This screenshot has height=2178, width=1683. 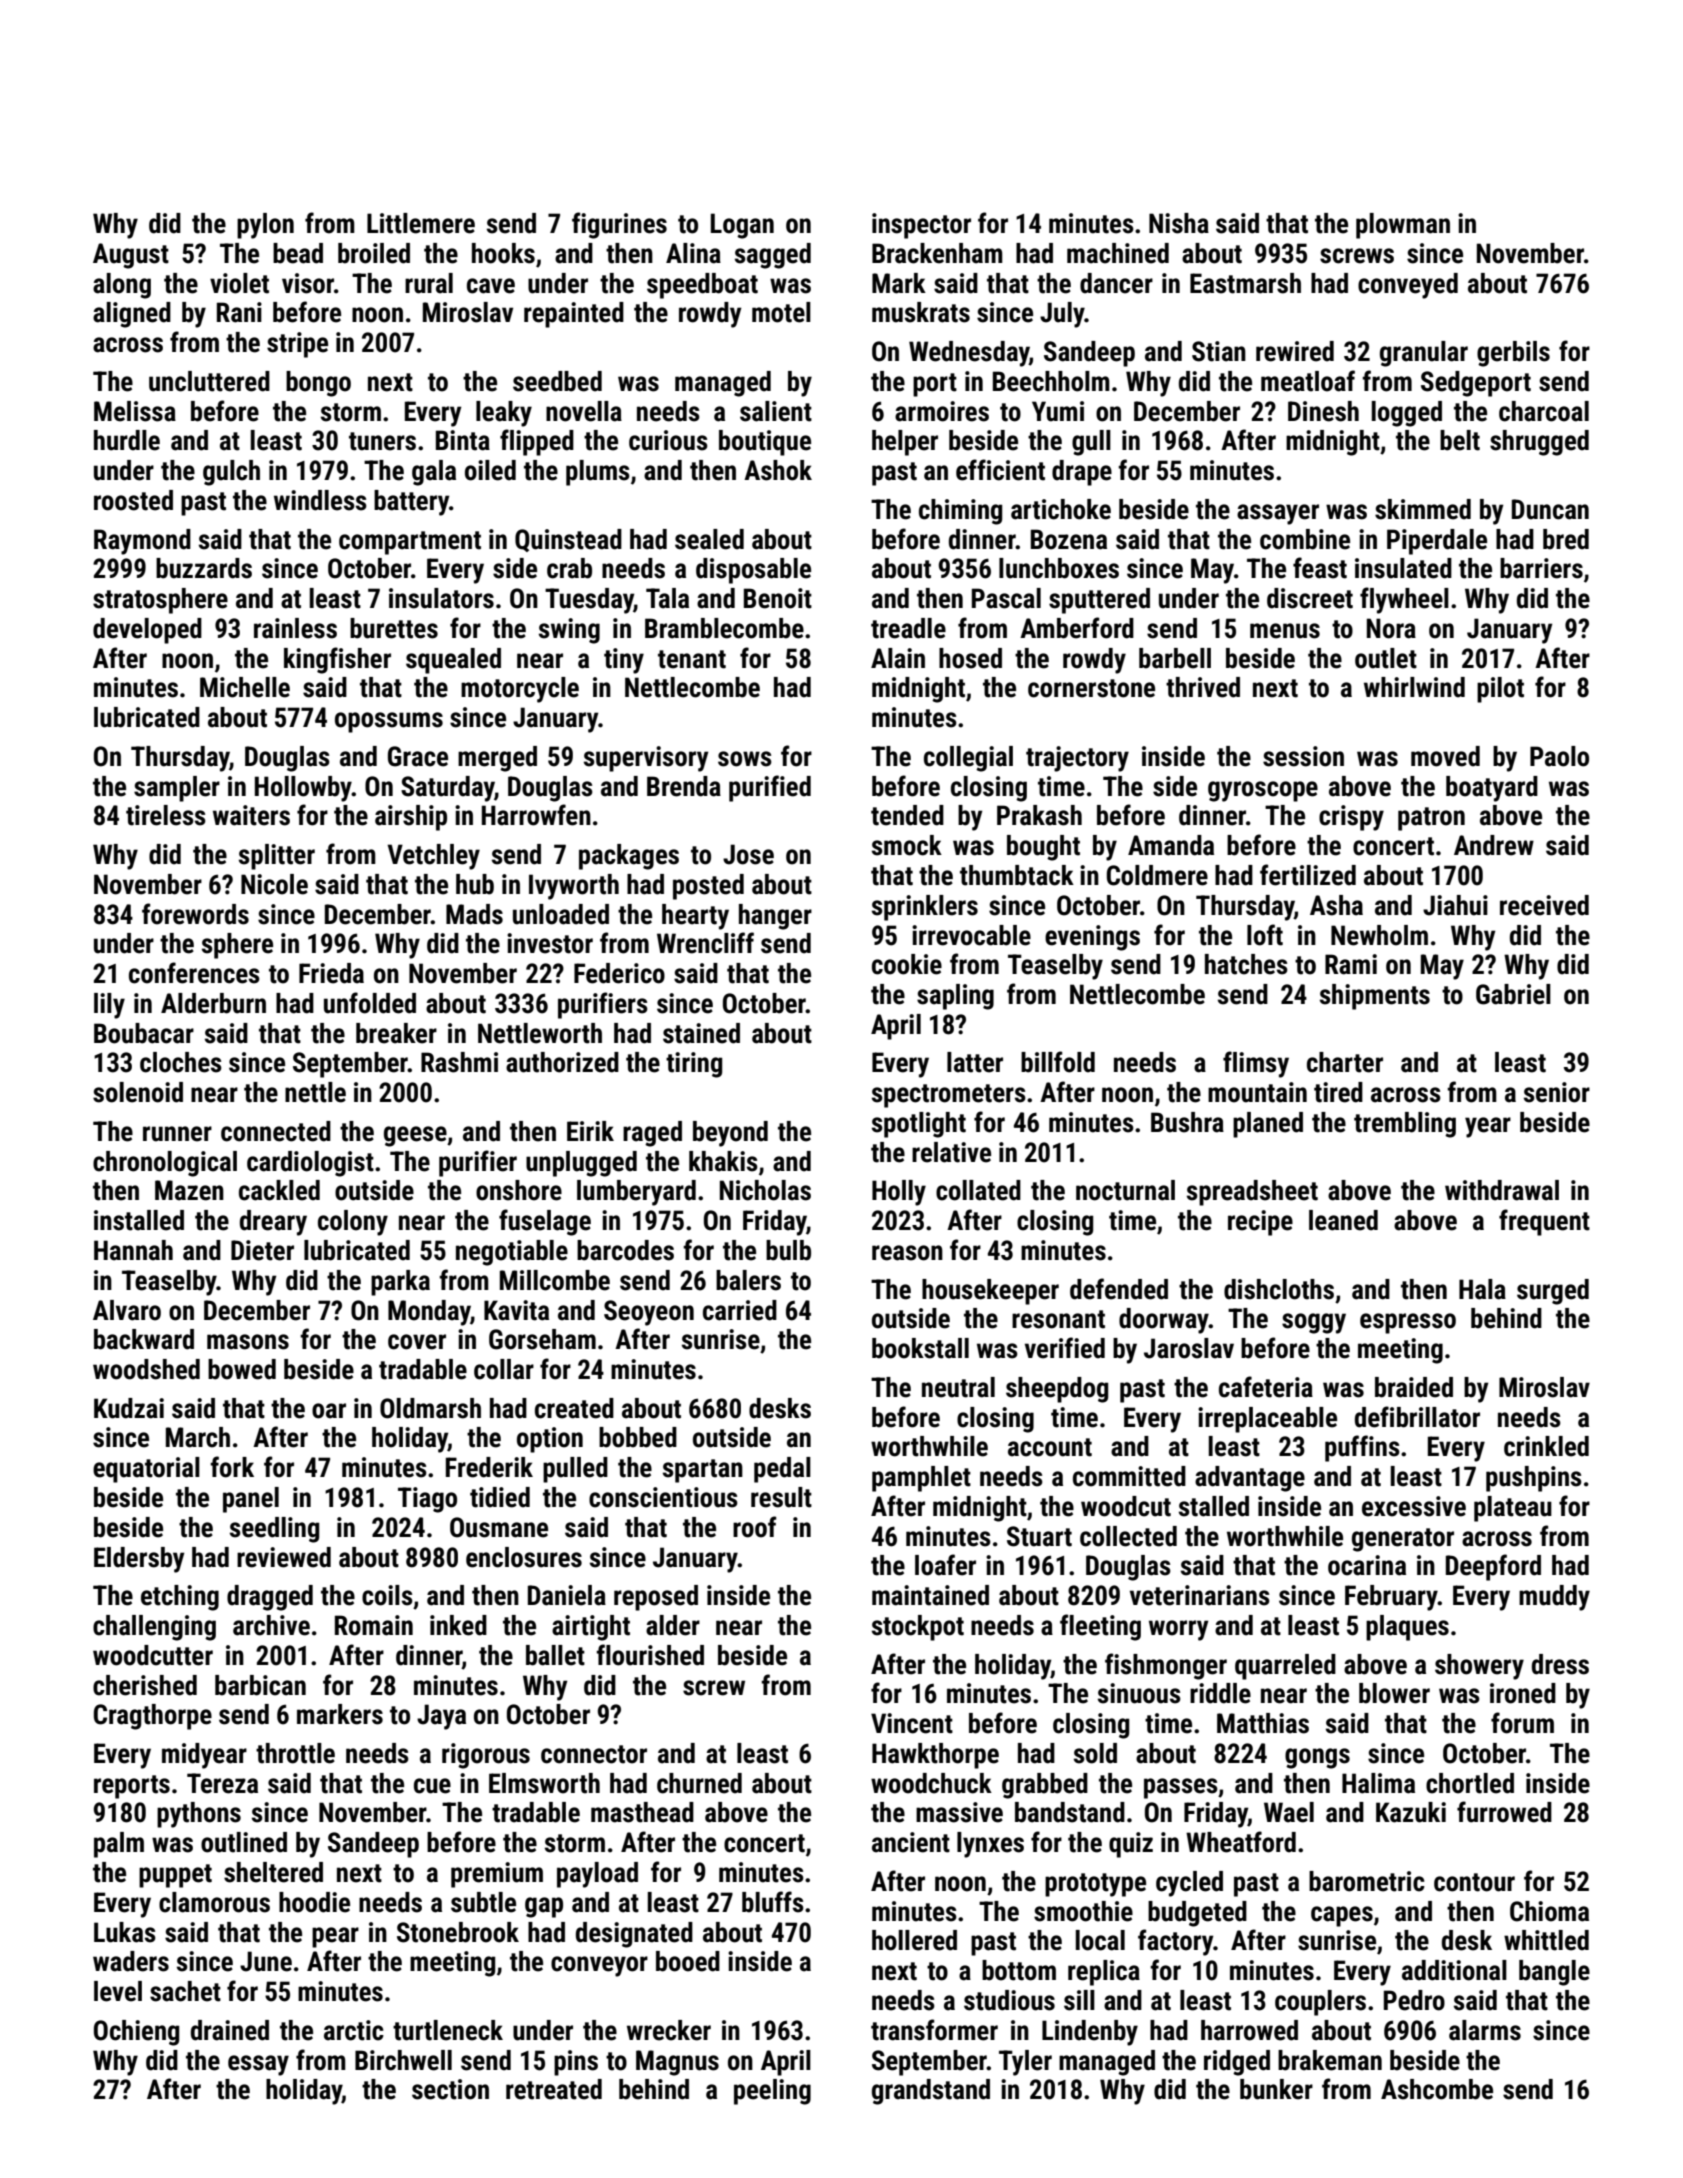 I want to click on ancient, so click(x=911, y=1842).
